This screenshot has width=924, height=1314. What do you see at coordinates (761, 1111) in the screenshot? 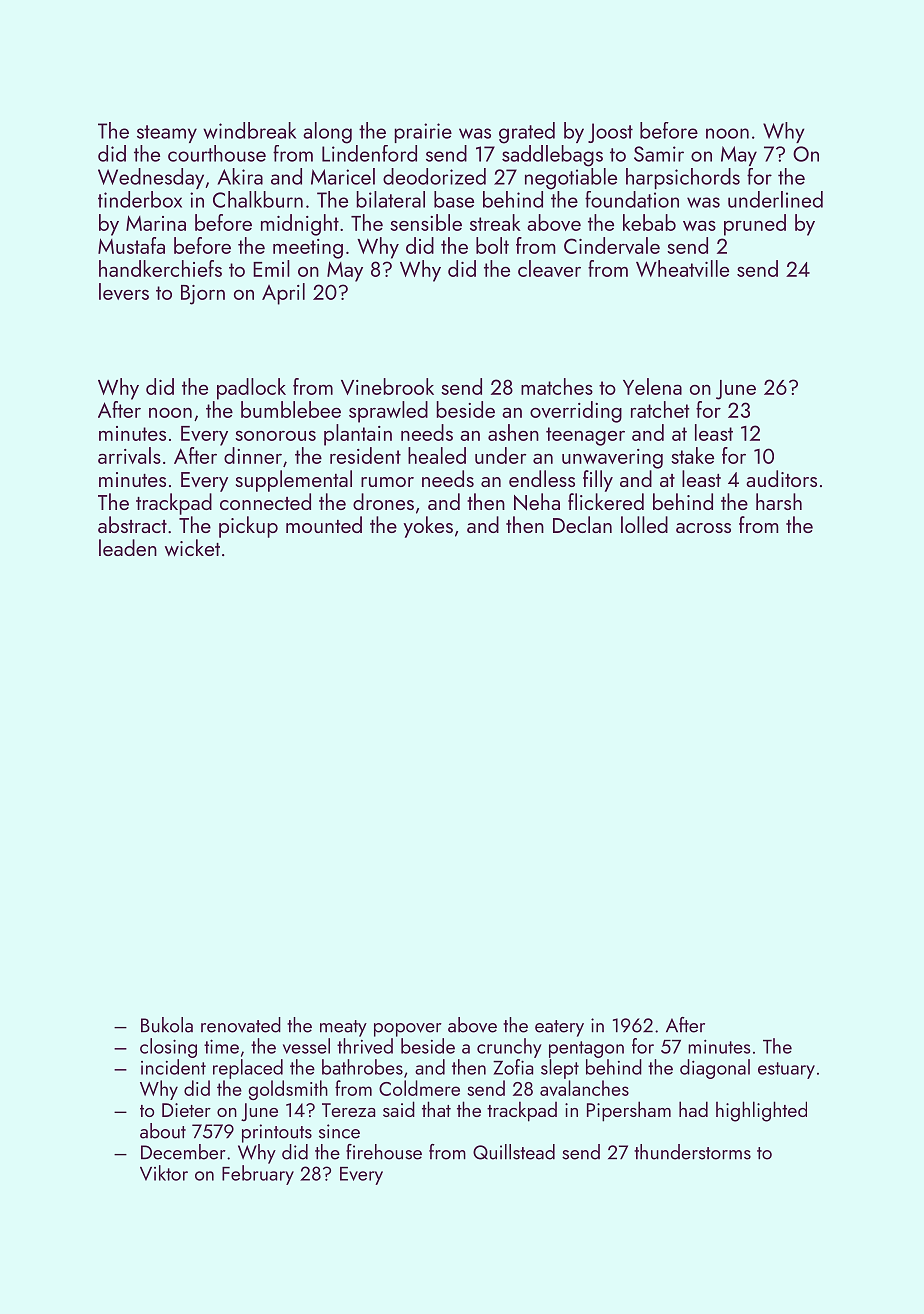
I see `highlighted` at bounding box center [761, 1111].
